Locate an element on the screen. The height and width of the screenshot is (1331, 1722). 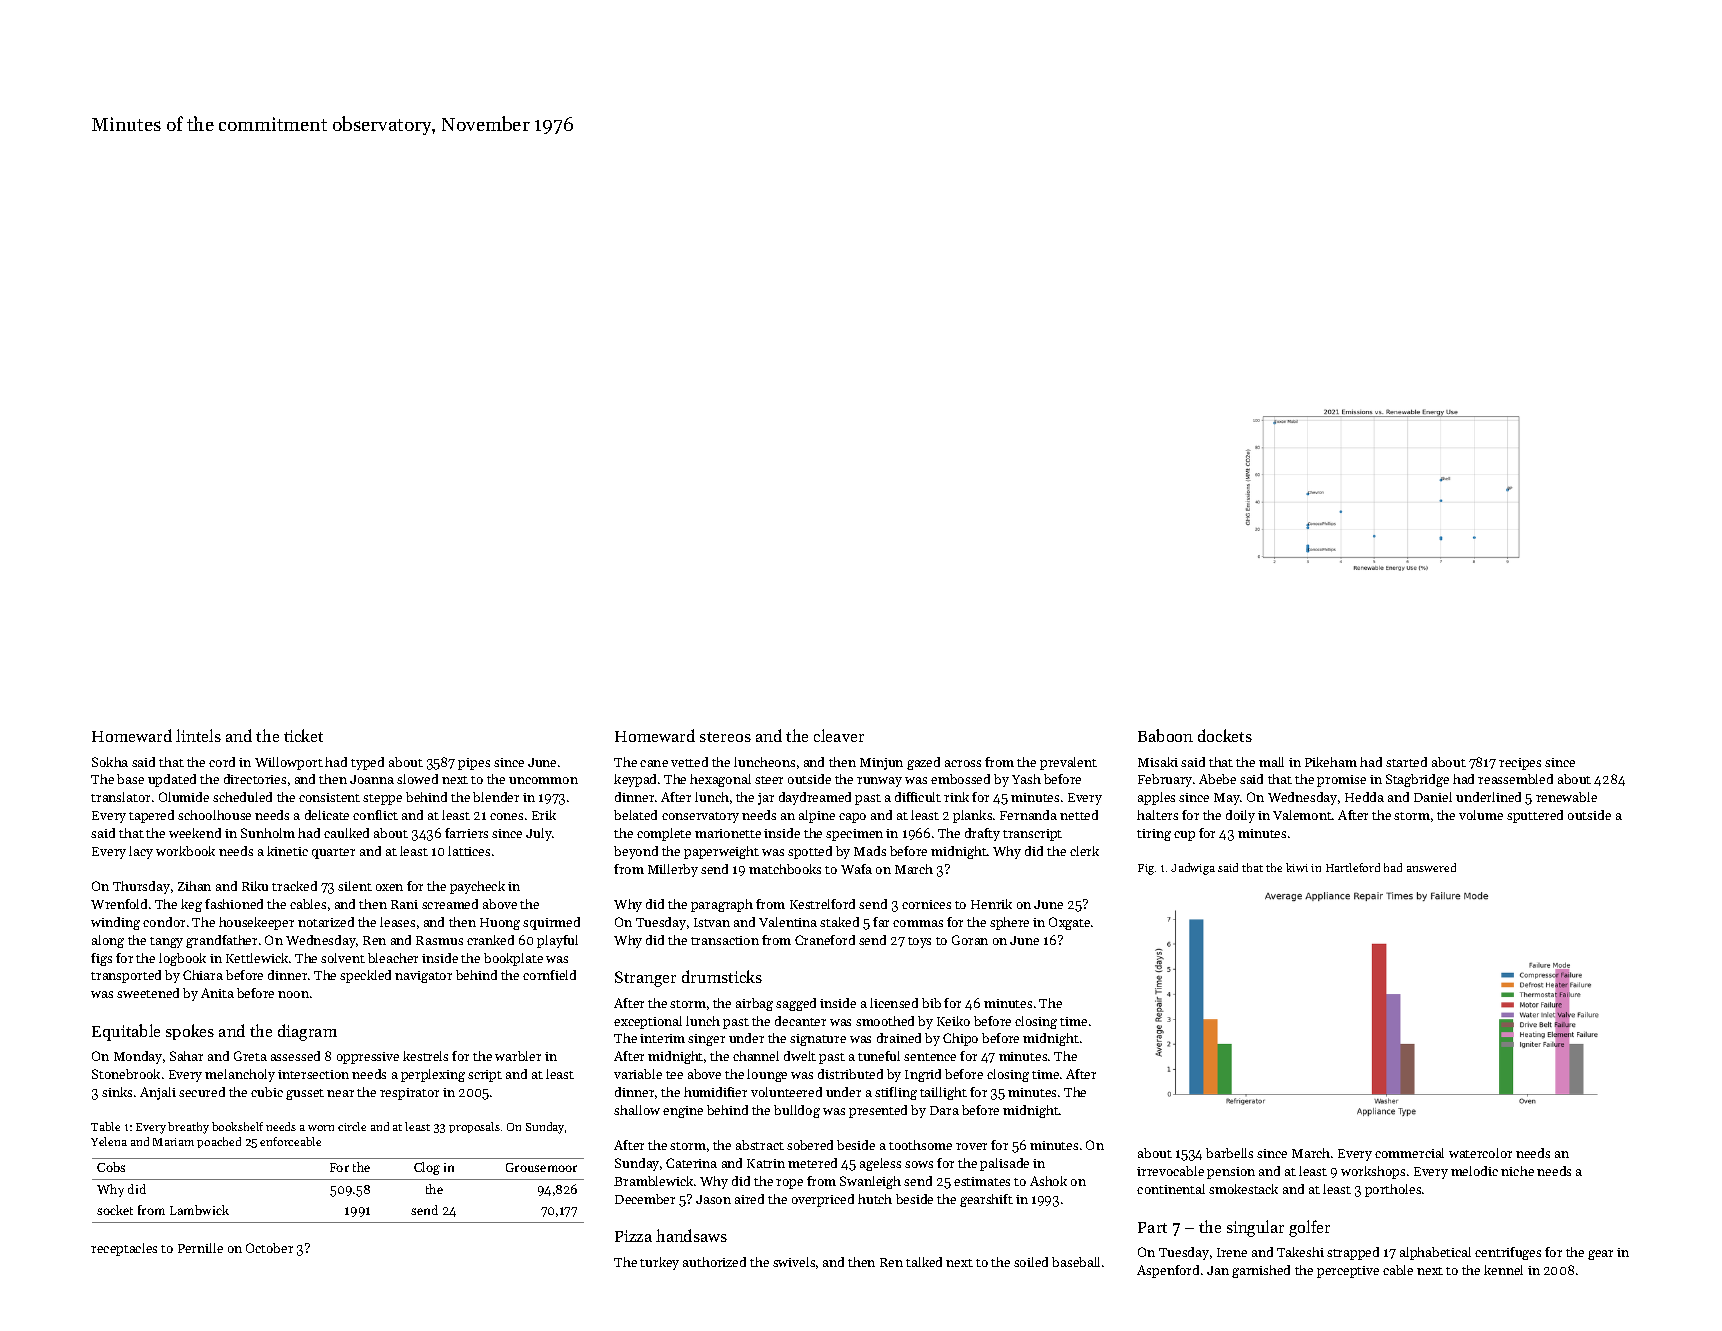
volunteered is located at coordinates (786, 1092).
